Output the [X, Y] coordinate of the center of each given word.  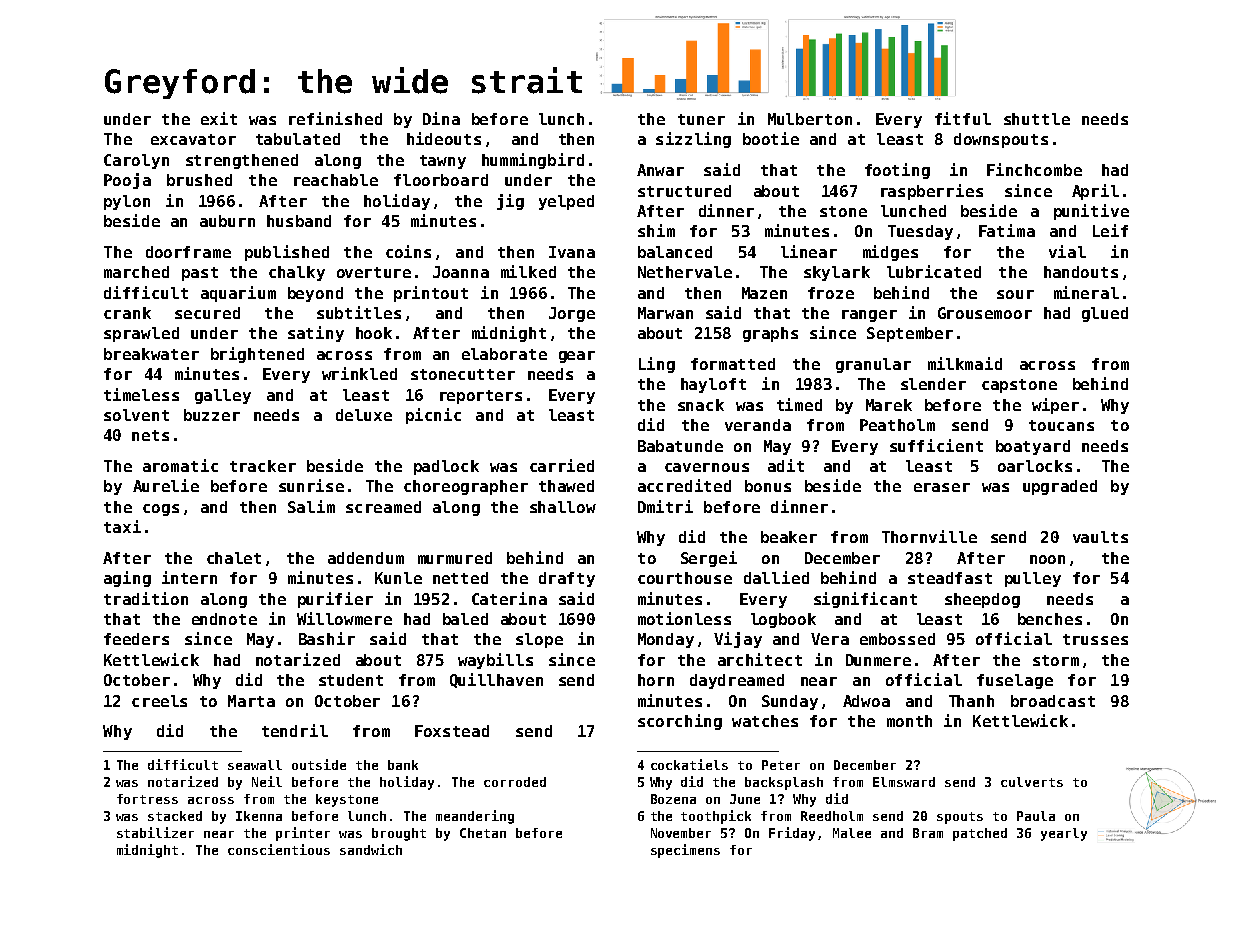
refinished [335, 118]
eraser [942, 487]
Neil [267, 781]
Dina [441, 118]
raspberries [932, 192]
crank [127, 313]
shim [656, 230]
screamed [383, 507]
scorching [680, 722]
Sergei [709, 559]
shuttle [1037, 119]
